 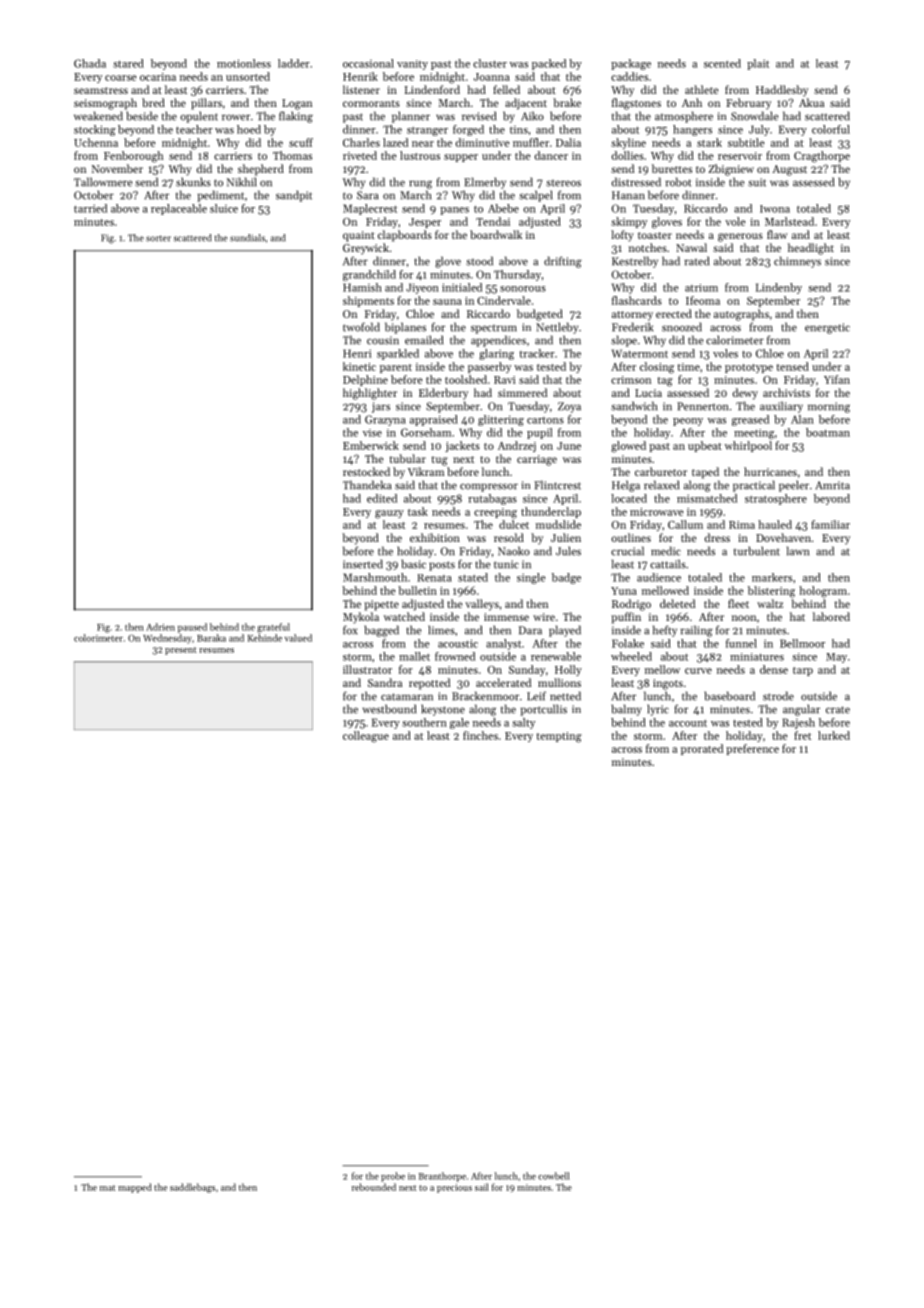 I want to click on present, so click(x=181, y=651).
